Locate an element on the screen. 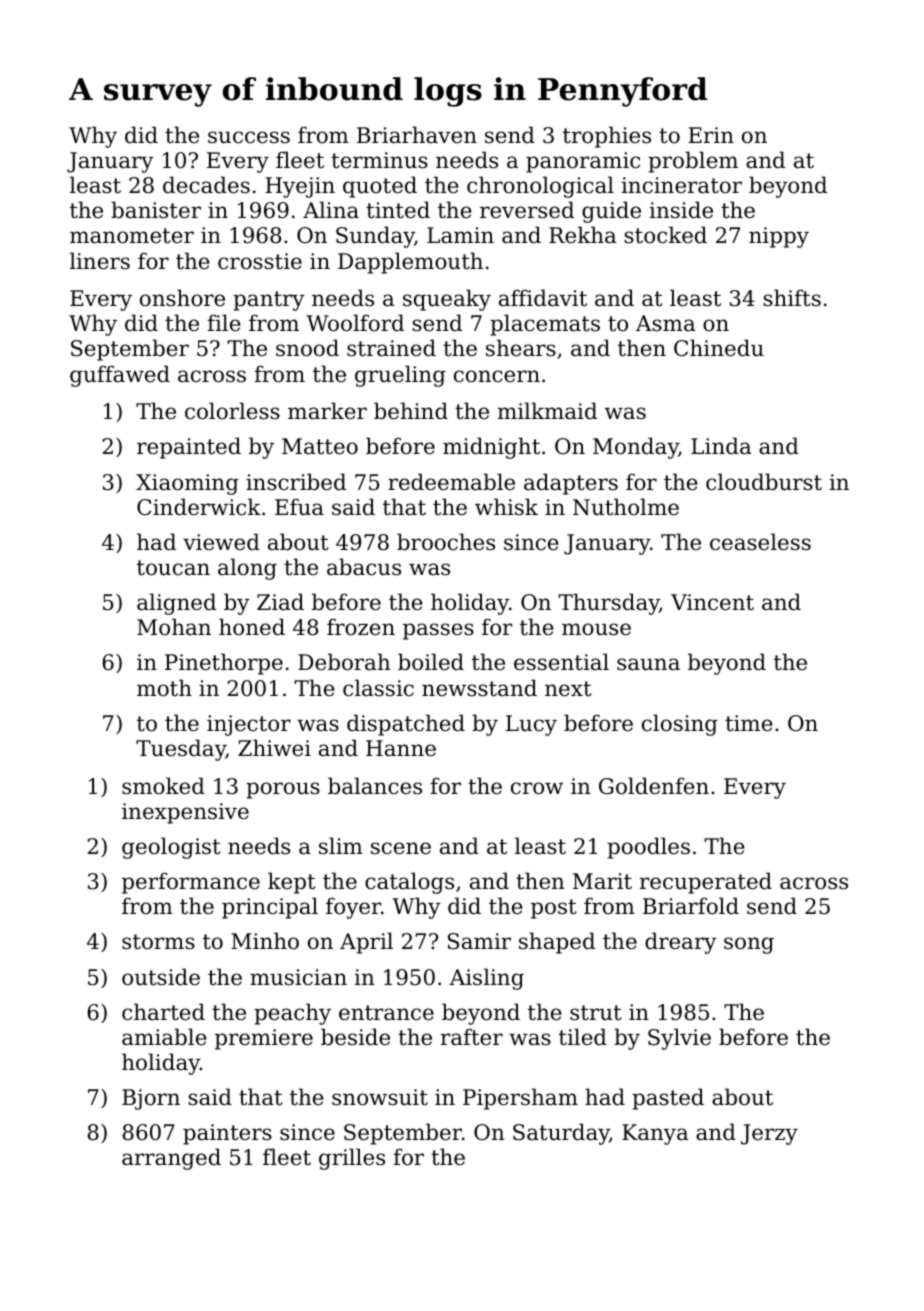 This screenshot has height=1311, width=924. time is located at coordinates (749, 723).
